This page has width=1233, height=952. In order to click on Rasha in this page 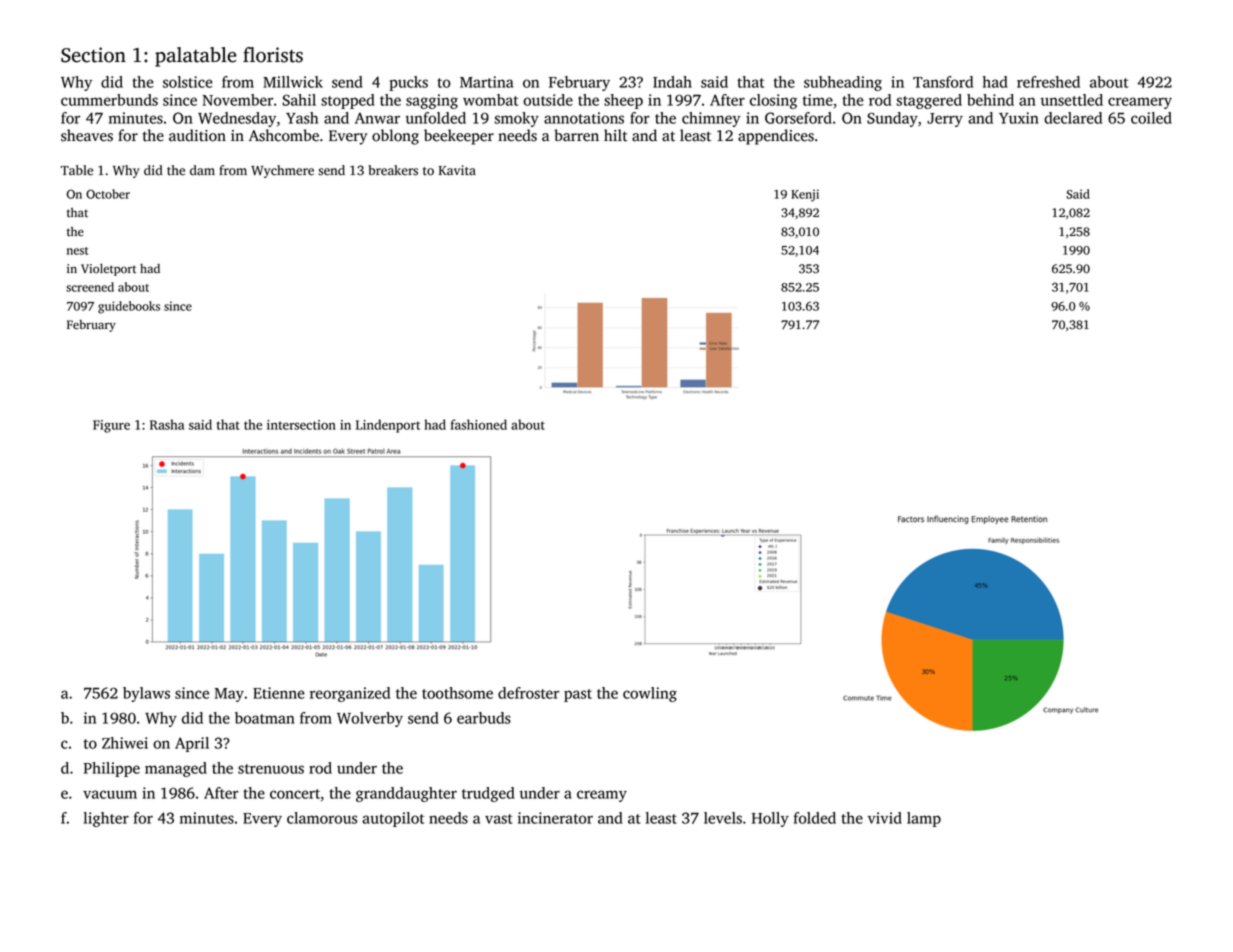, I will do `click(167, 424)`.
